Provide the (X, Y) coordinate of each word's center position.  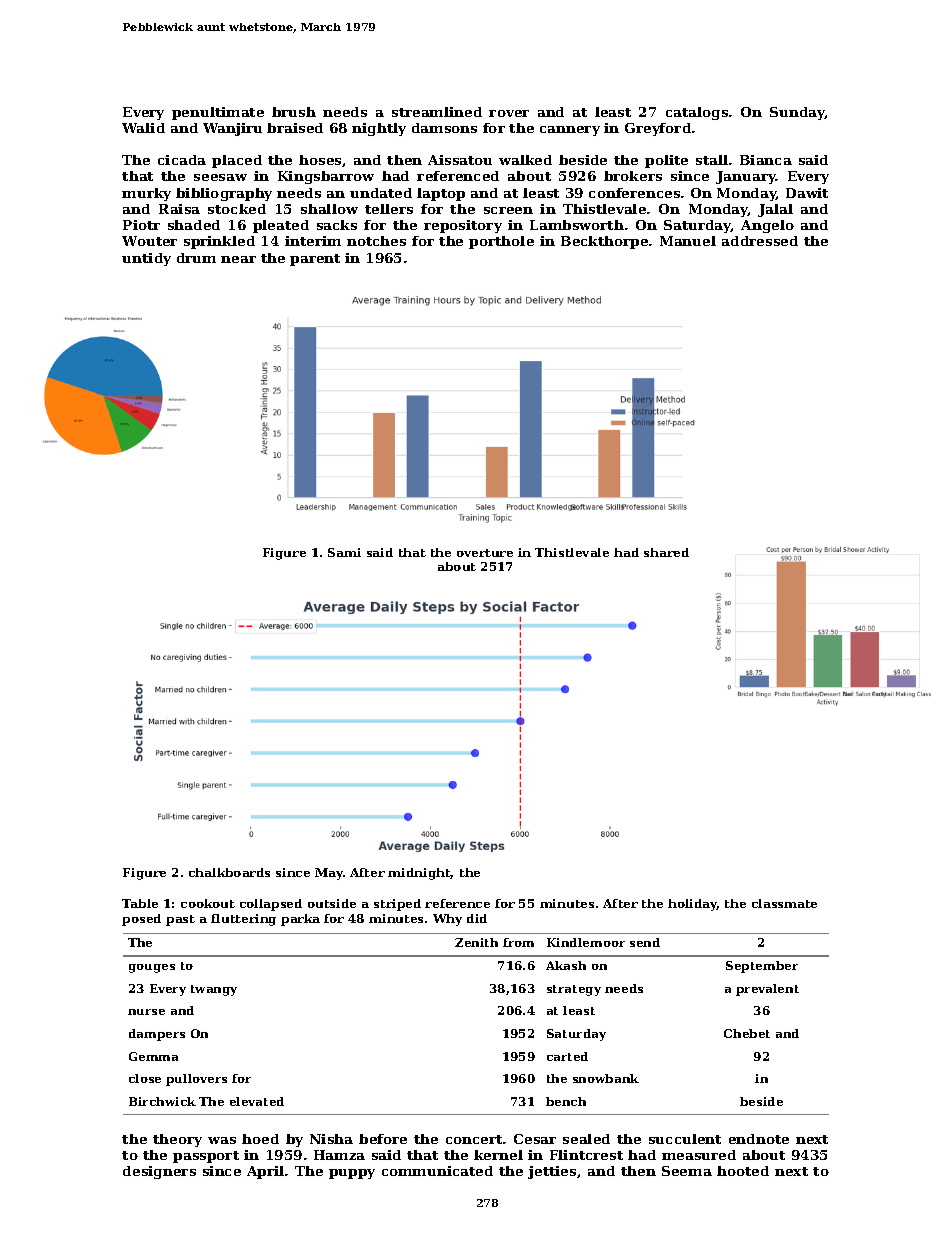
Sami (344, 552)
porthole (501, 242)
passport (206, 1157)
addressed (760, 241)
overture (485, 553)
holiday (692, 905)
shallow (329, 209)
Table (140, 903)
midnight (419, 874)
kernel (498, 1155)
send (645, 942)
